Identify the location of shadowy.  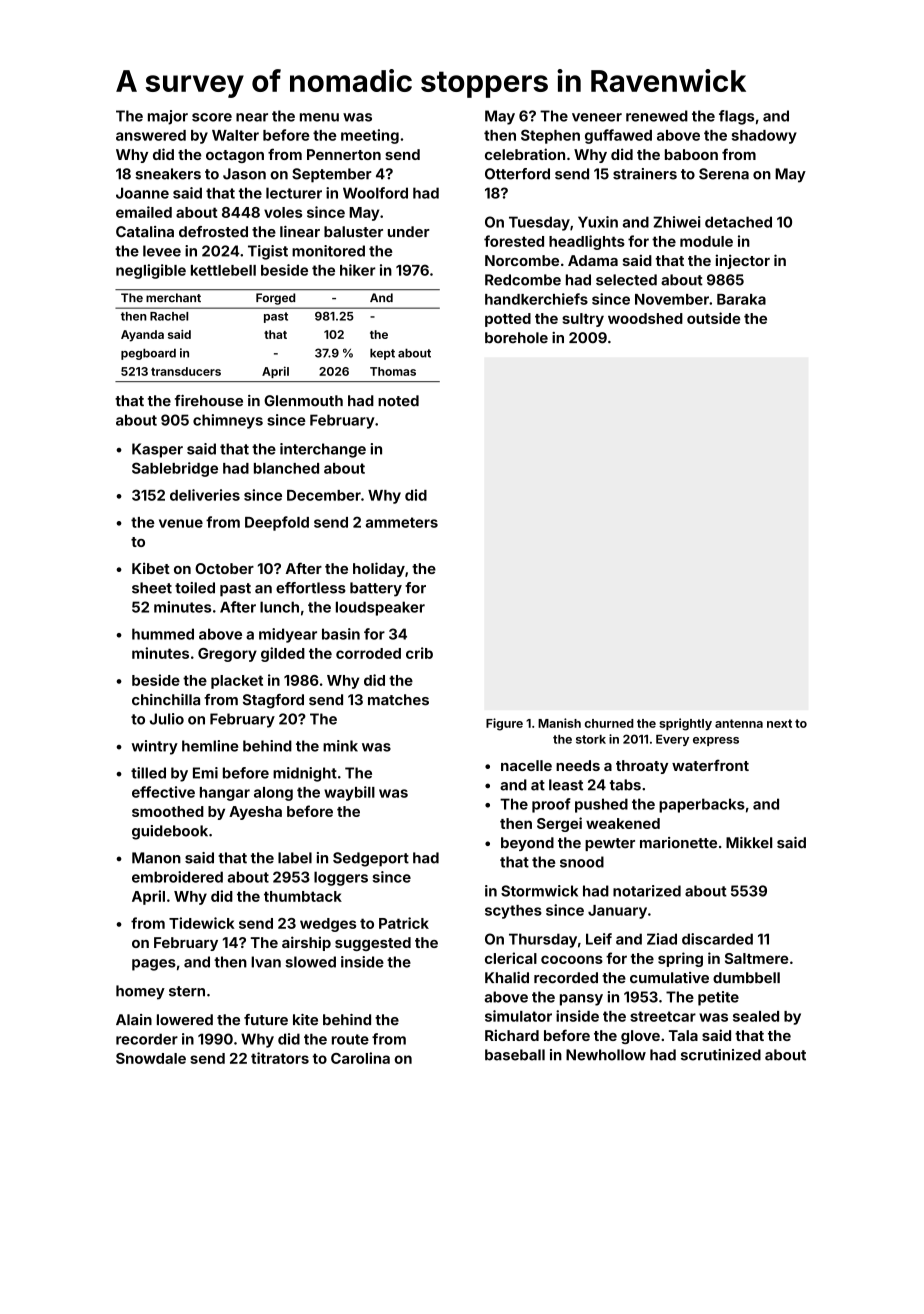
(764, 137).
